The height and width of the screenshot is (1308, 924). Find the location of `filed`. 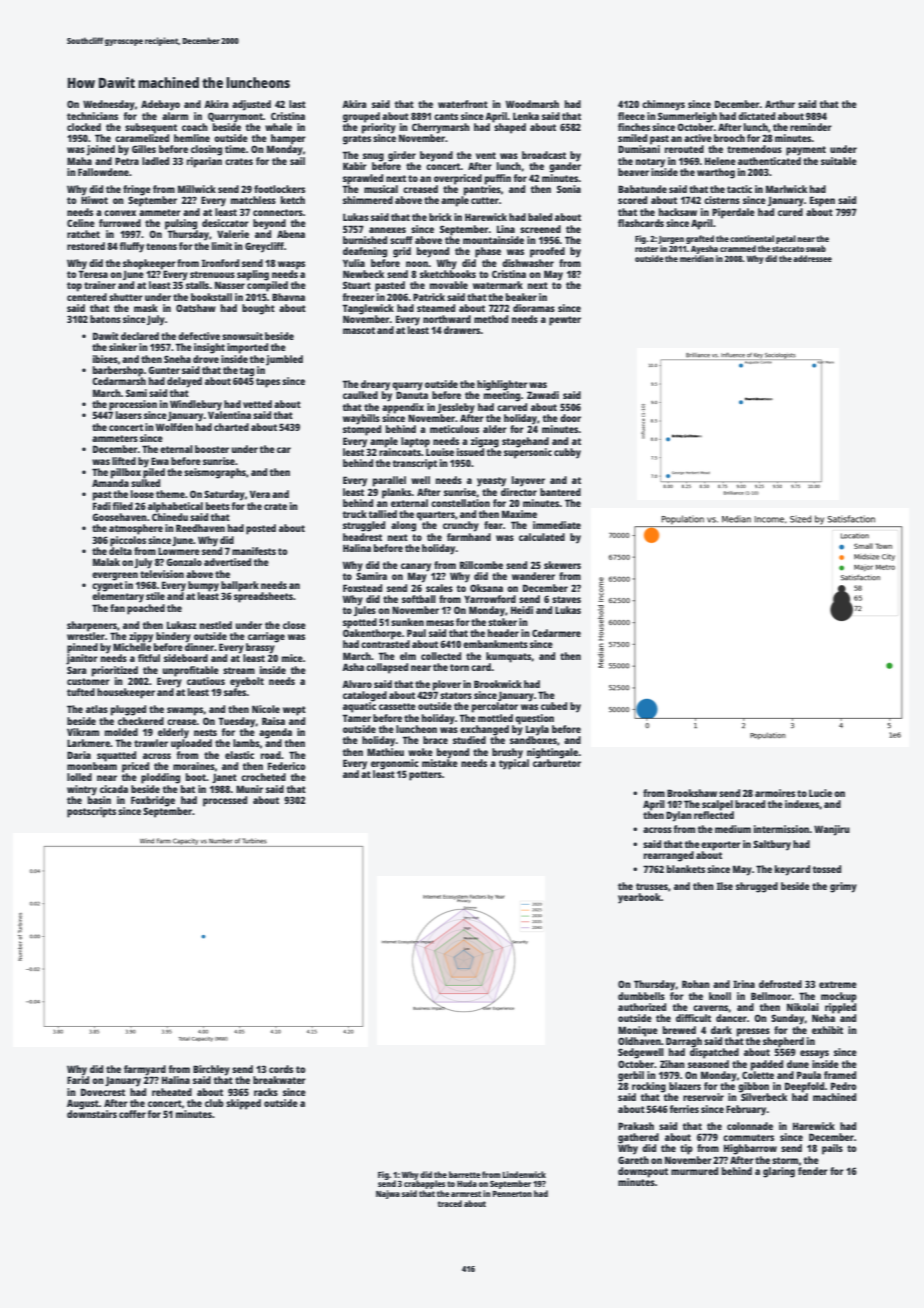

filed is located at coordinates (122, 506).
